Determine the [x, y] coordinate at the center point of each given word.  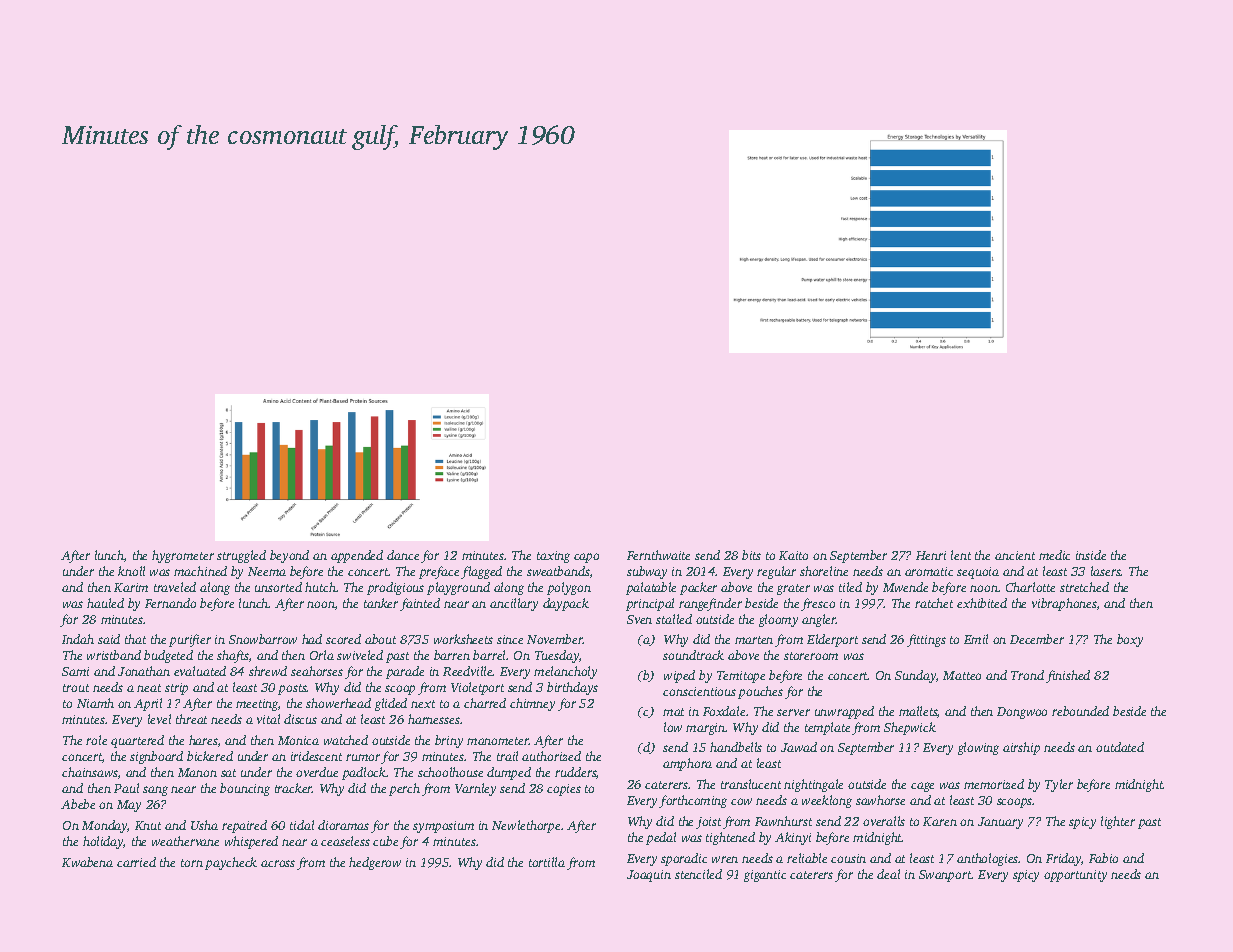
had [312, 639]
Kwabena [87, 862]
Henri [931, 555]
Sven [639, 619]
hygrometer [183, 556]
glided [391, 704]
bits [751, 555]
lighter [1118, 822]
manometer [498, 741]
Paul [126, 788]
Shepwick [910, 728]
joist [708, 823]
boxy [1130, 640]
